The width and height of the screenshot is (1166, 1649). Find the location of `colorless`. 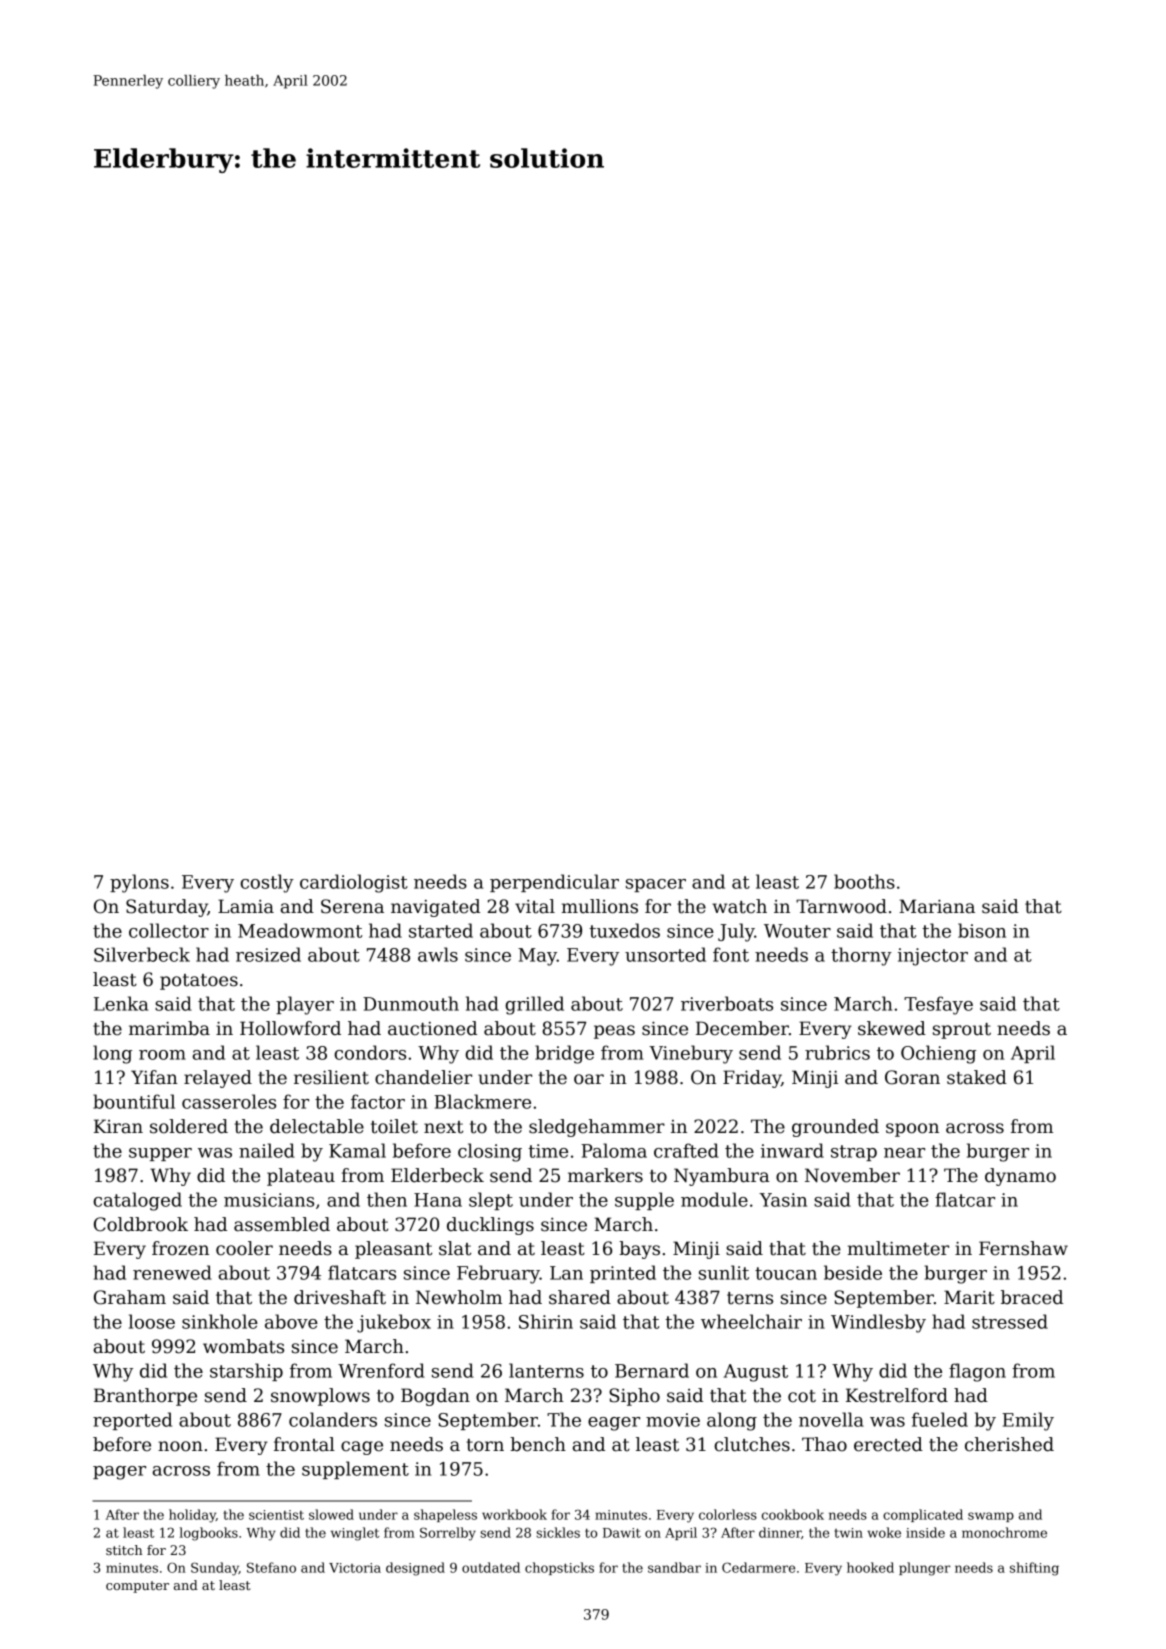

colorless is located at coordinates (728, 1514).
